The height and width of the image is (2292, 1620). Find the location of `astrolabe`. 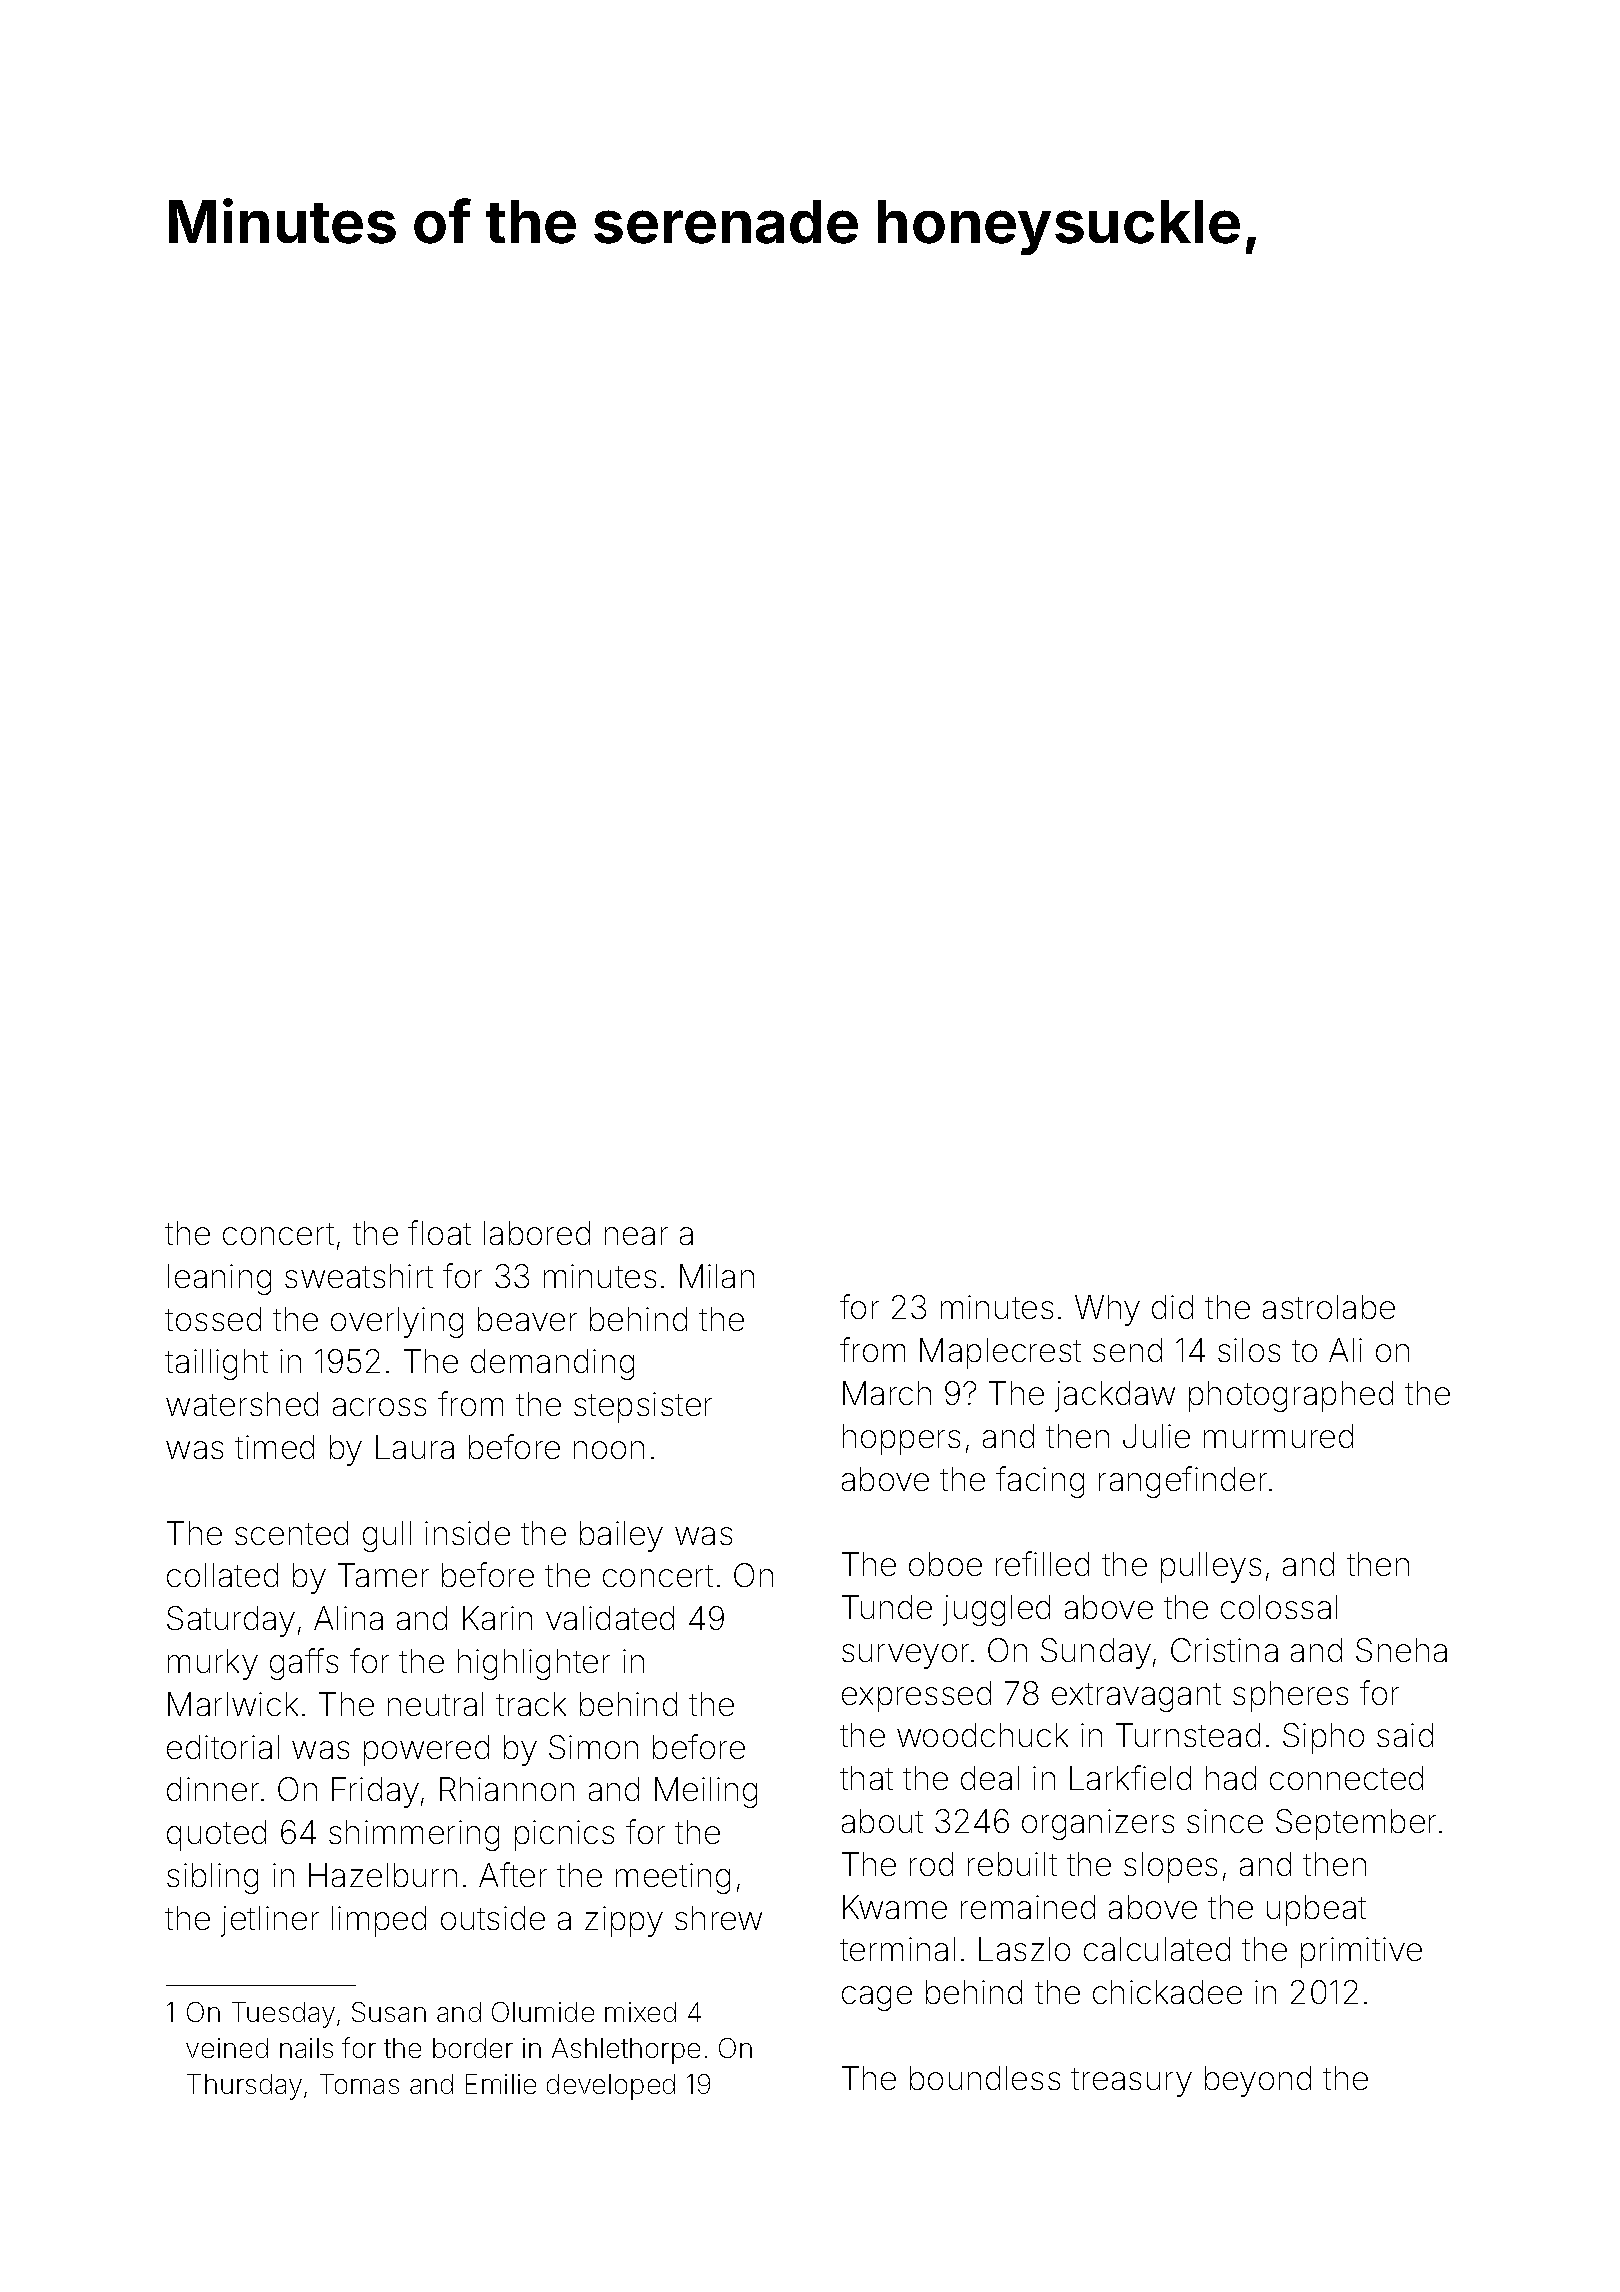

astrolabe is located at coordinates (1329, 1307).
